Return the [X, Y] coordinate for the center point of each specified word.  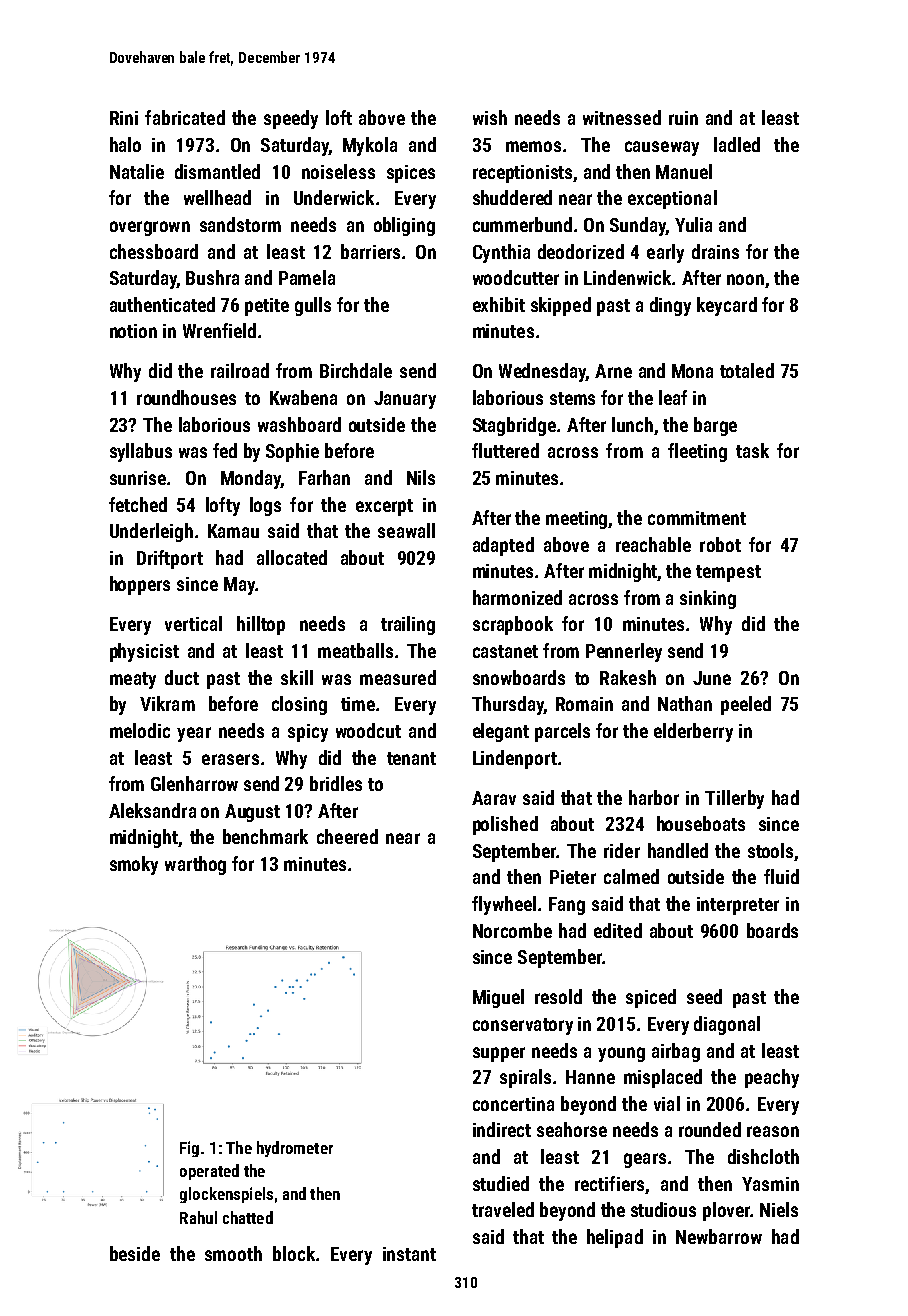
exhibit [499, 304]
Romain [584, 704]
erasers [230, 759]
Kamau [233, 531]
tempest [728, 573]
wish [490, 117]
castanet [505, 651]
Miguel [498, 998]
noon [745, 279]
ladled [737, 144]
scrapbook [513, 625]
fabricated [185, 117]
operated [209, 1172]
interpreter [738, 906]
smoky [134, 865]
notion [133, 331]
